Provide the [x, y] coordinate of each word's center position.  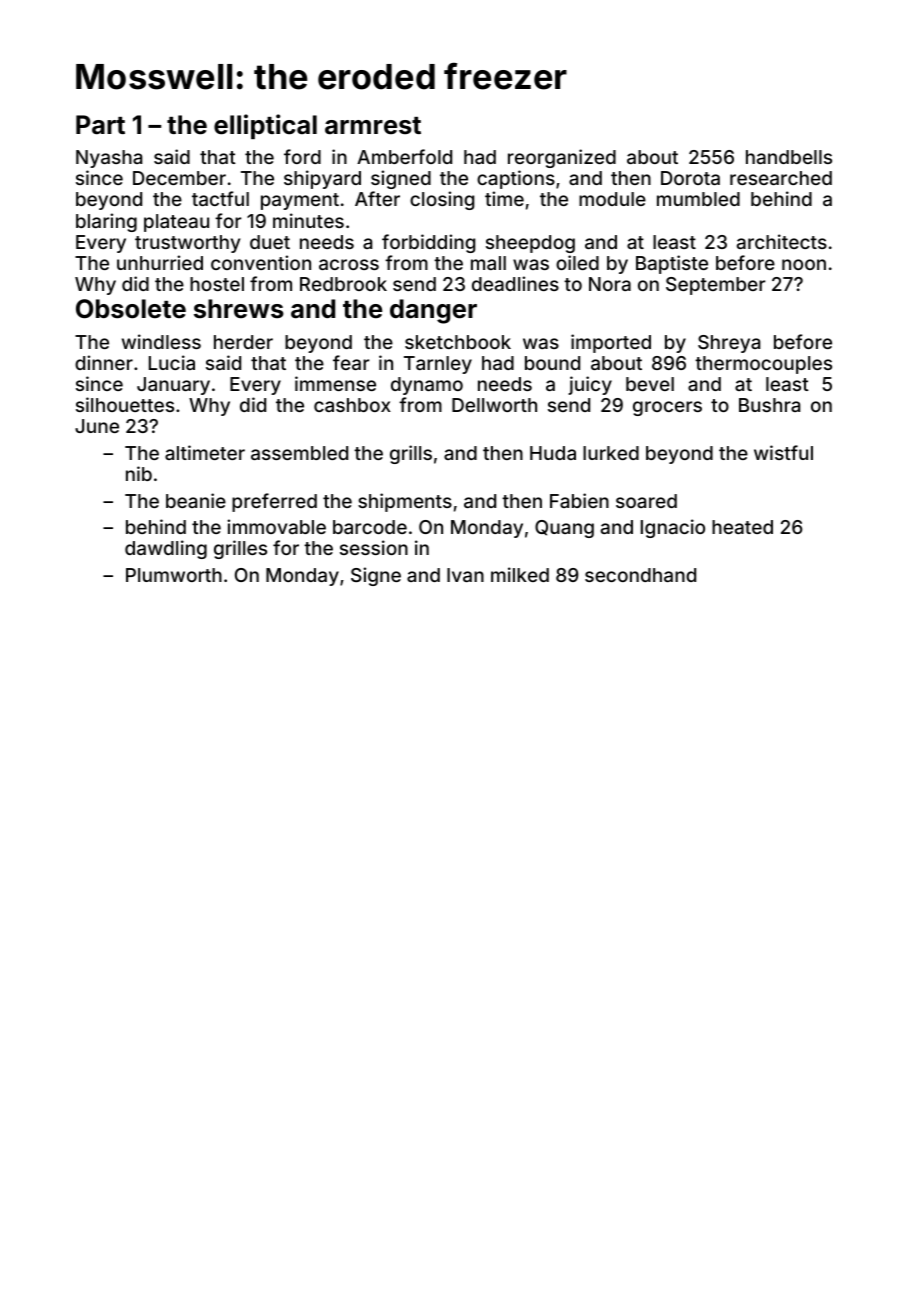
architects [782, 241]
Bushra [769, 405]
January [173, 386]
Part [100, 125]
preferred [274, 502]
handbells [789, 157]
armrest [373, 126]
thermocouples [763, 365]
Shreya [729, 344]
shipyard [322, 179]
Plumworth [174, 575]
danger [433, 311]
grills [411, 454]
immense [335, 383]
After [377, 198]
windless [161, 341]
